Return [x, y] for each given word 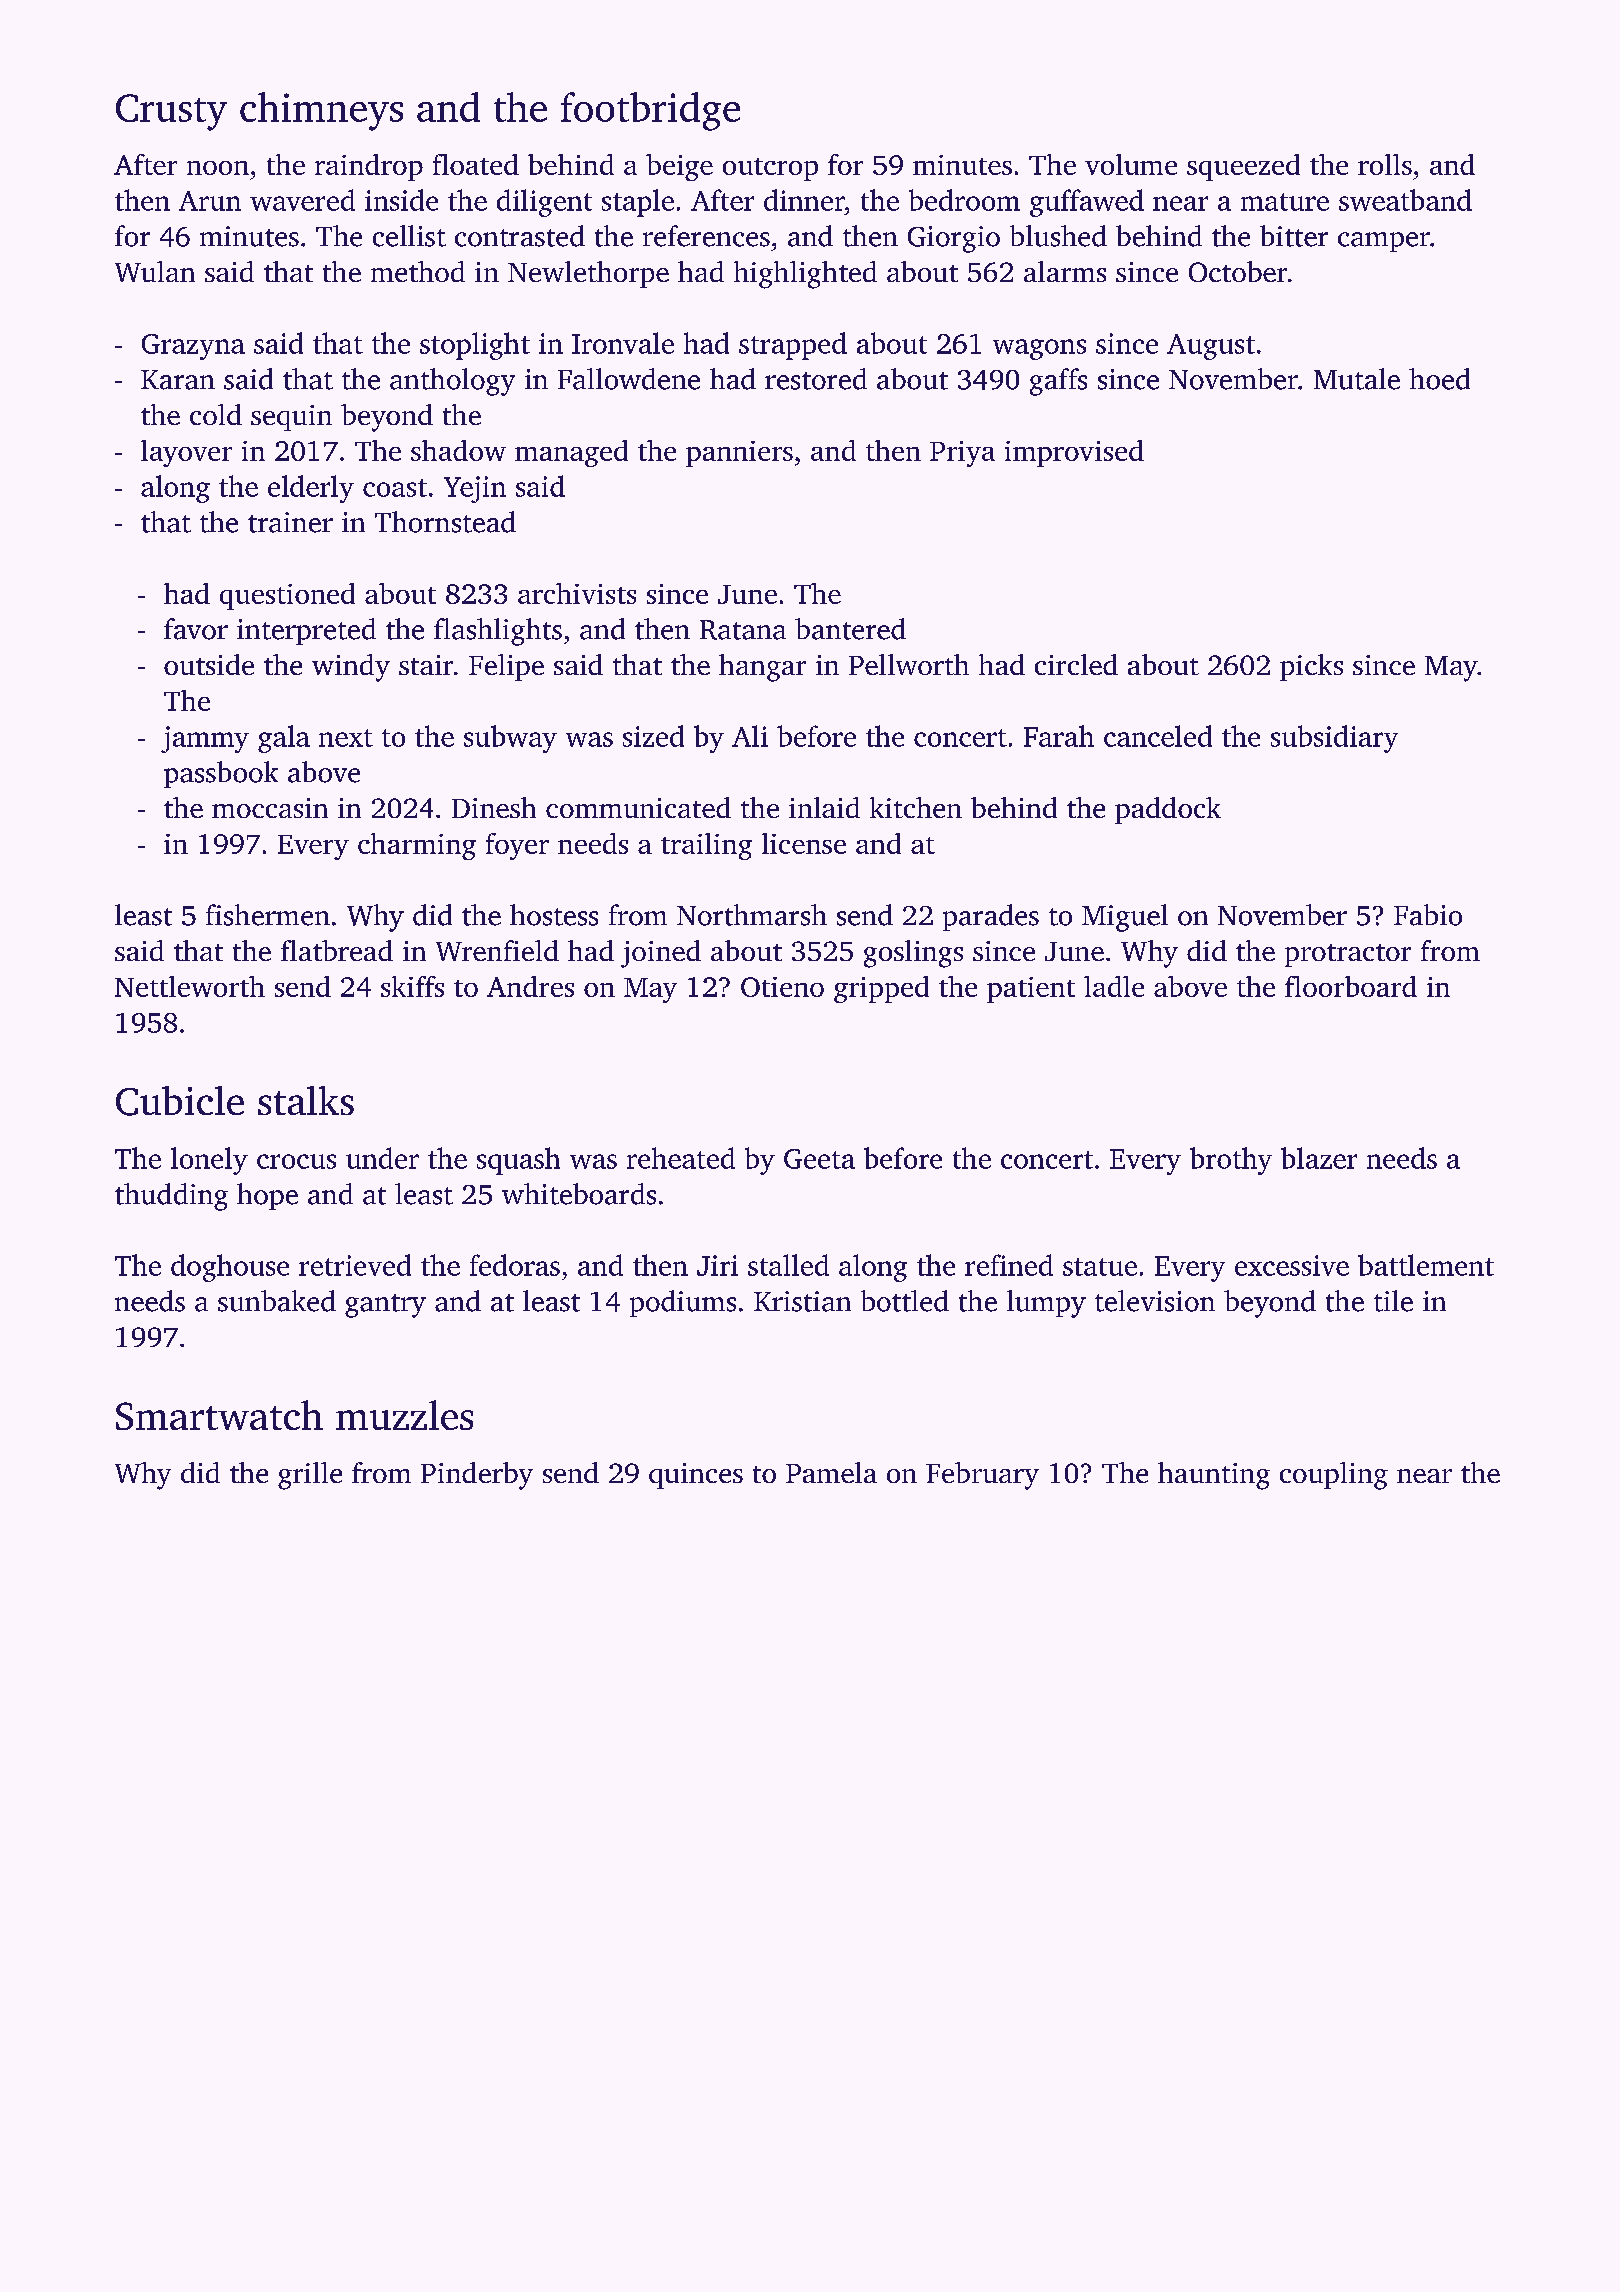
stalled [788, 1265]
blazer [1319, 1158]
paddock [1168, 810]
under [382, 1158]
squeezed [1243, 167]
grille [310, 1476]
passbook [221, 774]
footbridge [650, 111]
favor [196, 629]
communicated [638, 807]
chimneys [321, 111]
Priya [962, 454]
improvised [1074, 453]
